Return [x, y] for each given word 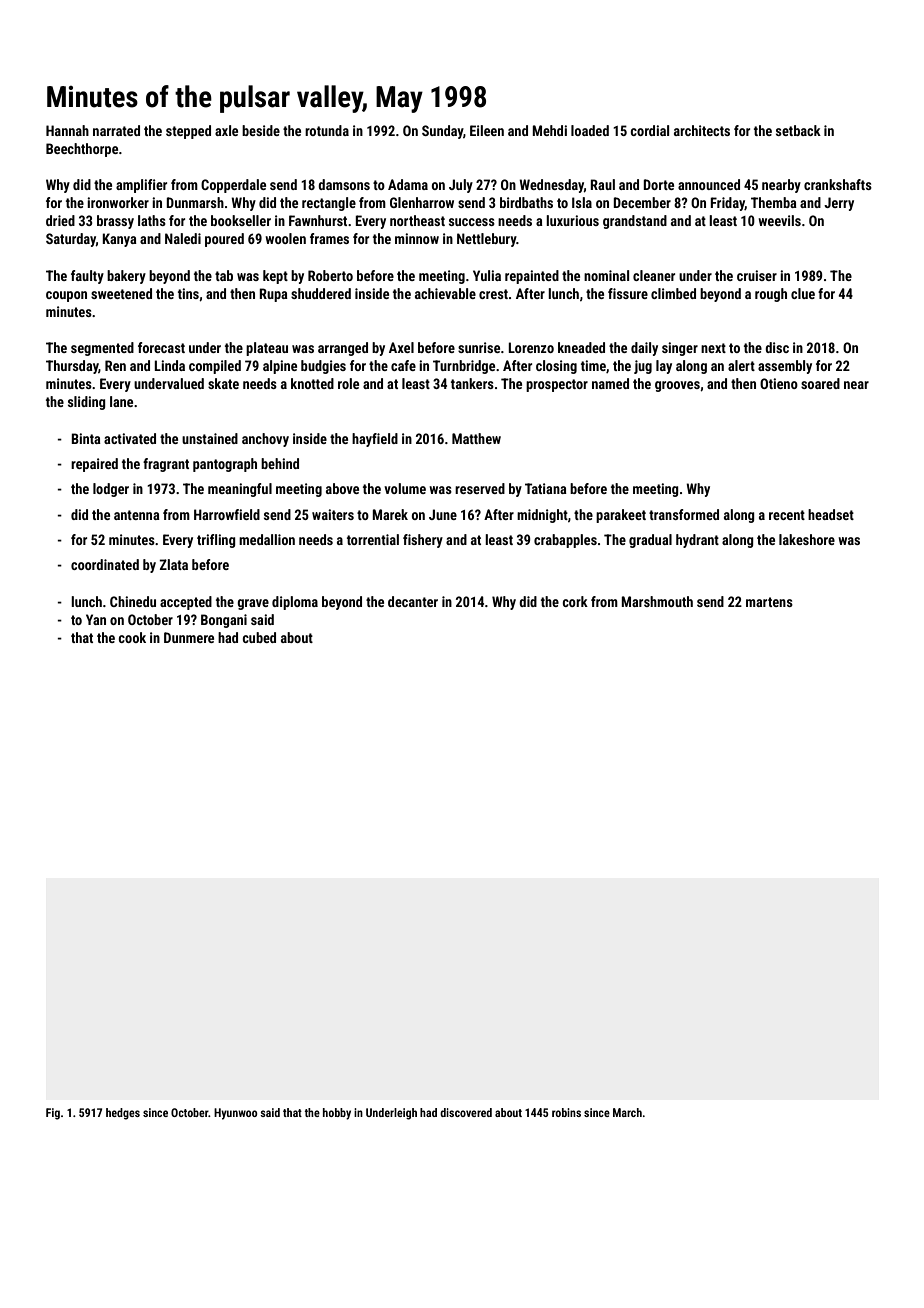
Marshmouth [657, 601]
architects [702, 130]
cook [132, 637]
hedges [123, 1114]
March [627, 1112]
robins [566, 1112]
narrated [116, 130]
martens [769, 602]
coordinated [105, 564]
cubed [259, 637]
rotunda [327, 130]
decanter [413, 601]
